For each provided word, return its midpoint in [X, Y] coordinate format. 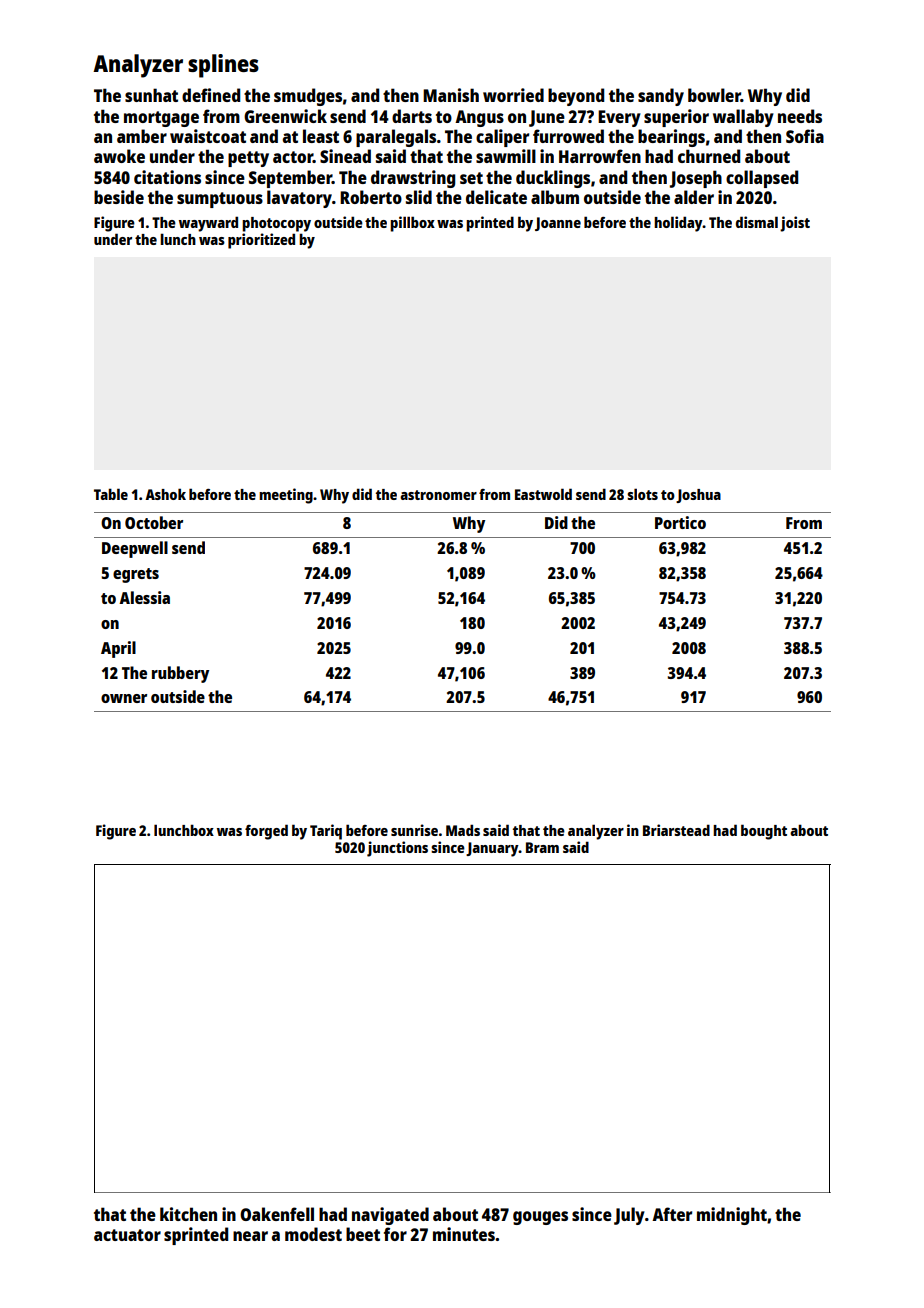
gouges [540, 1218]
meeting [286, 496]
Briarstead [676, 830]
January [492, 849]
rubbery [180, 674]
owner [124, 698]
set [471, 178]
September [290, 179]
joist [795, 224]
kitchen [188, 1214]
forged [266, 832]
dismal [757, 222]
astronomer [438, 495]
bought [764, 832]
